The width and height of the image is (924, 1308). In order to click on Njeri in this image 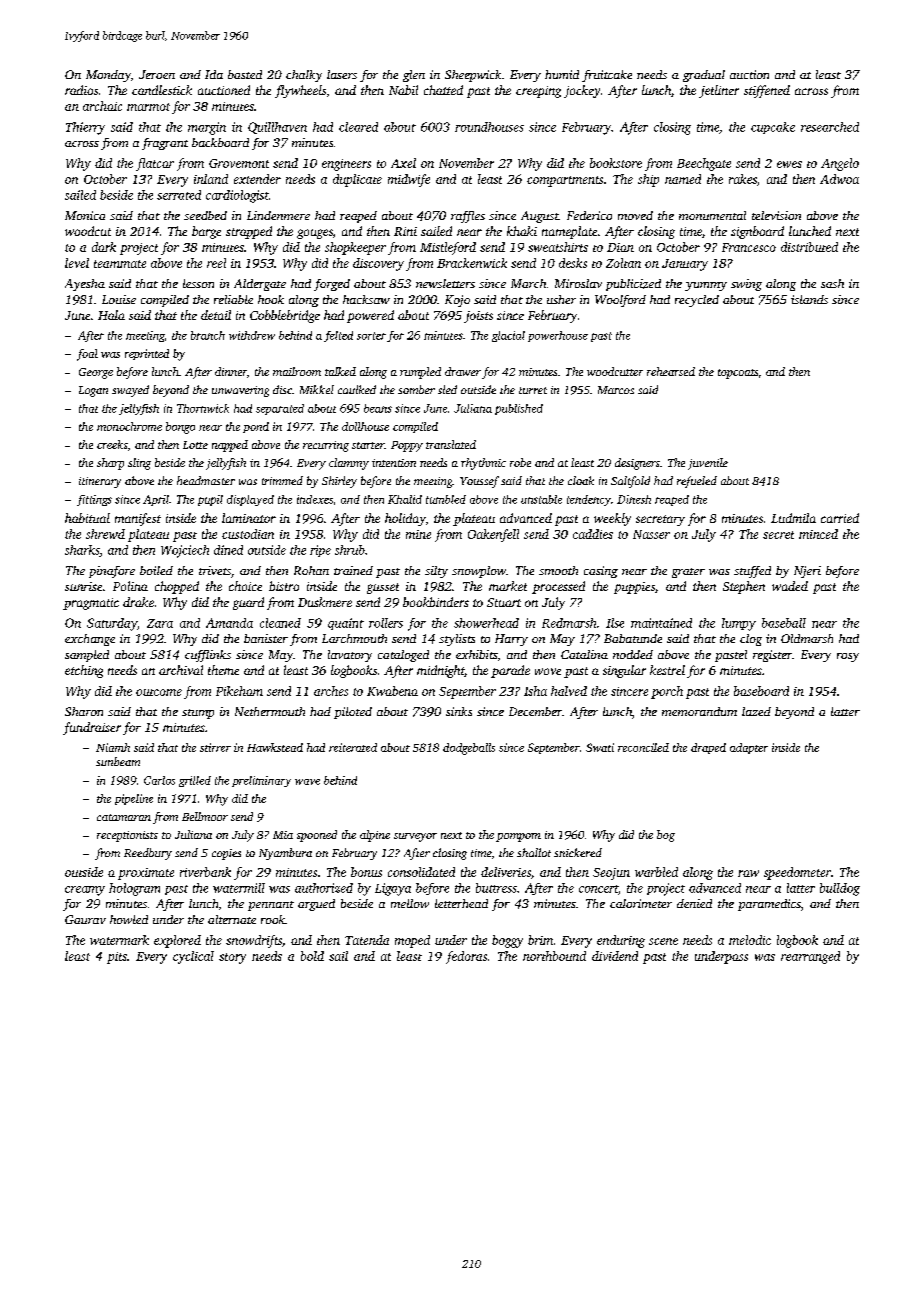, I will do `click(807, 572)`.
